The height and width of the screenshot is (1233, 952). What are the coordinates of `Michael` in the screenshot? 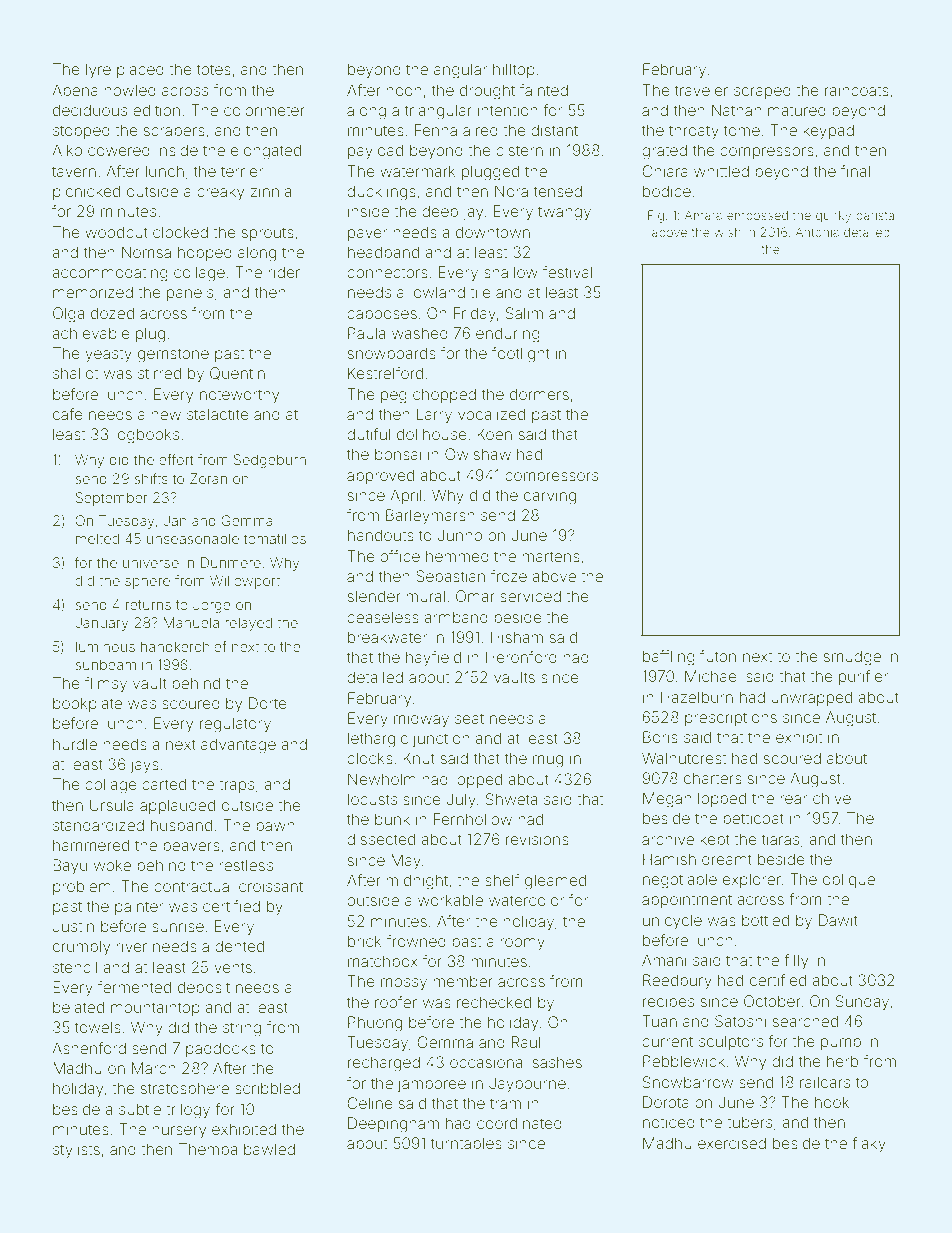 It's located at (712, 676).
